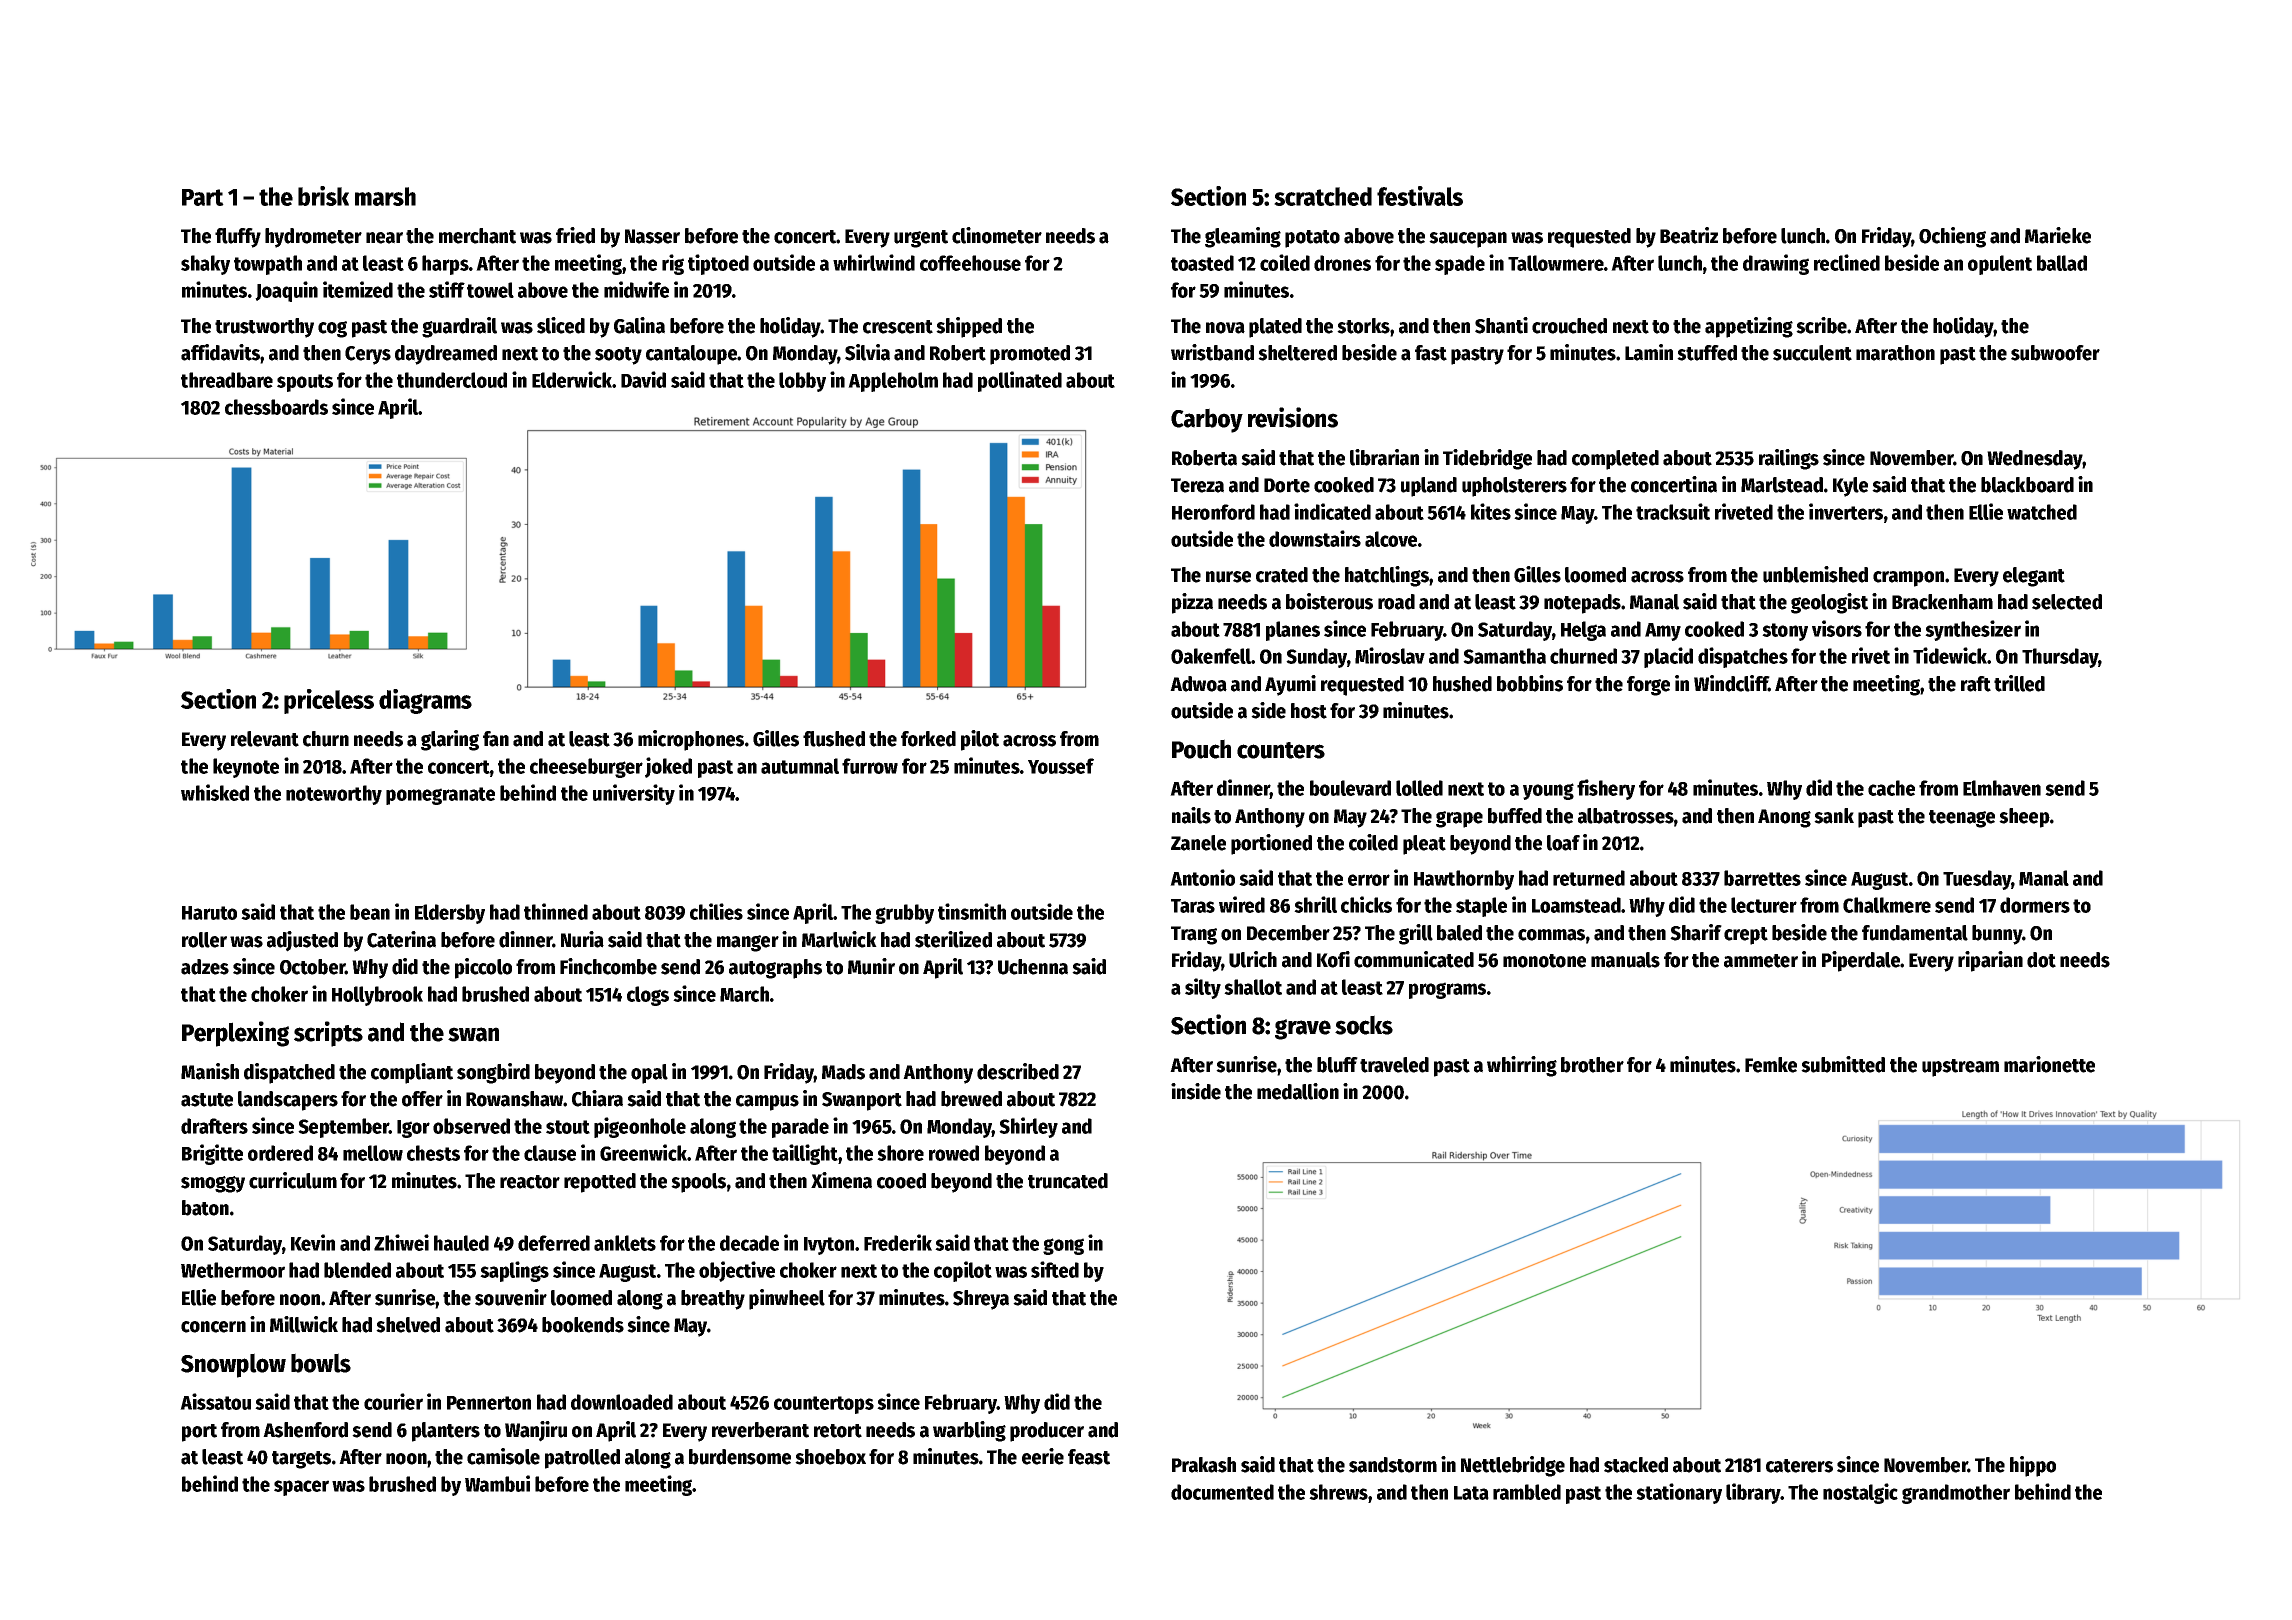 The image size is (2292, 1620). What do you see at coordinates (2058, 235) in the screenshot?
I see `Marieke` at bounding box center [2058, 235].
